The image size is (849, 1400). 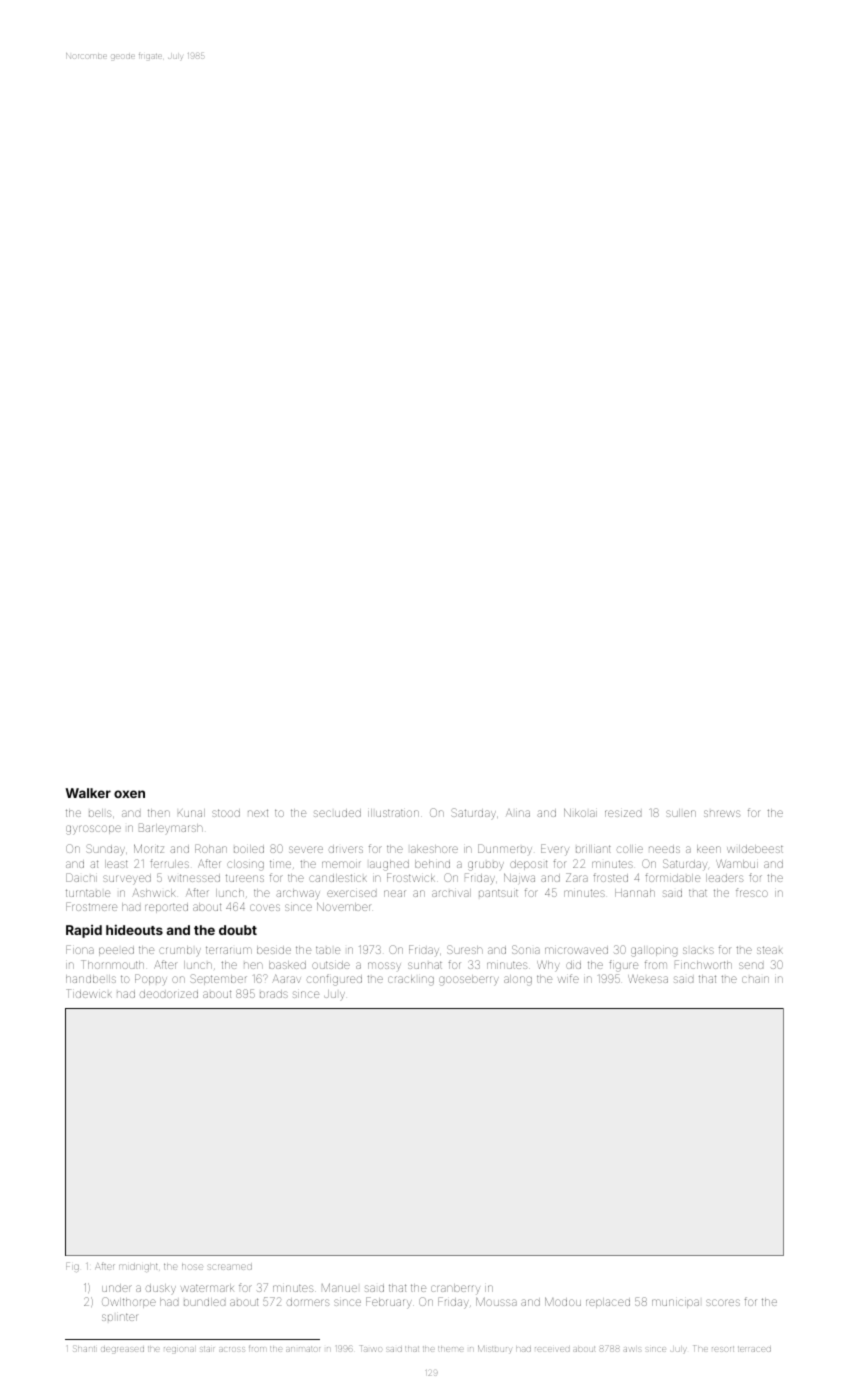 What do you see at coordinates (169, 994) in the document?
I see `deodorized` at bounding box center [169, 994].
